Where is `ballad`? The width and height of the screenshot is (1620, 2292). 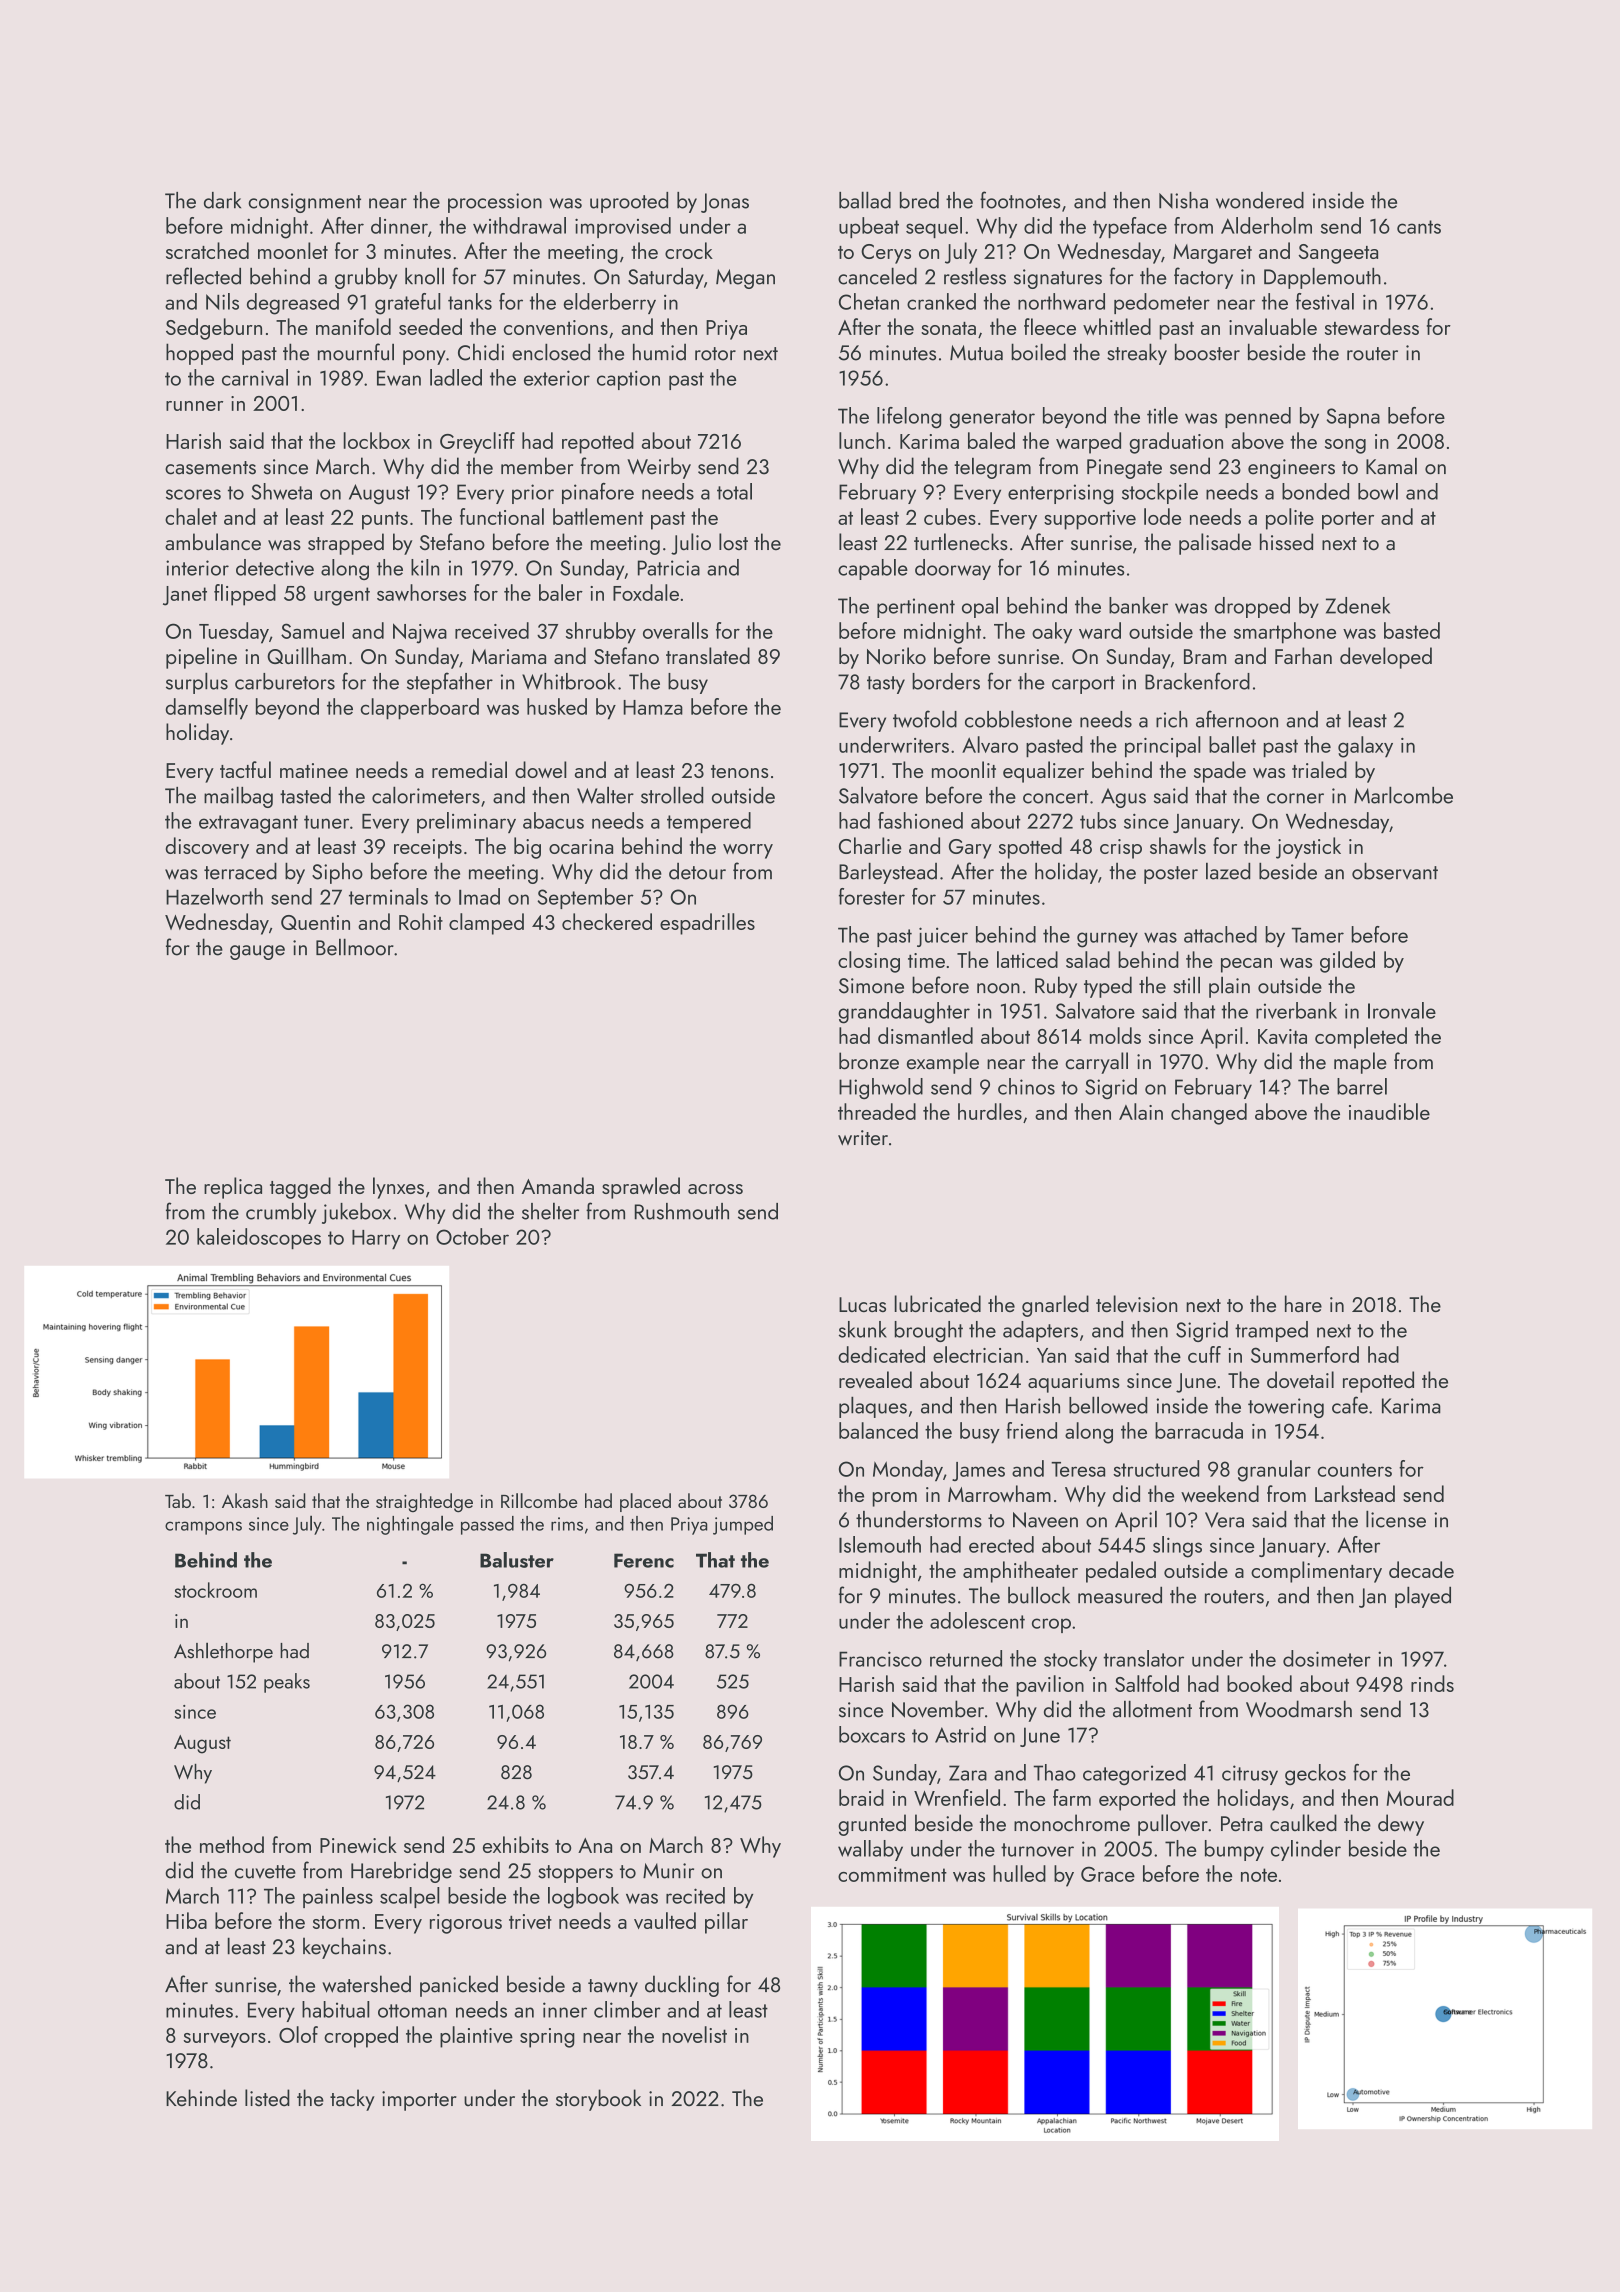
ballad is located at coordinates (865, 200).
